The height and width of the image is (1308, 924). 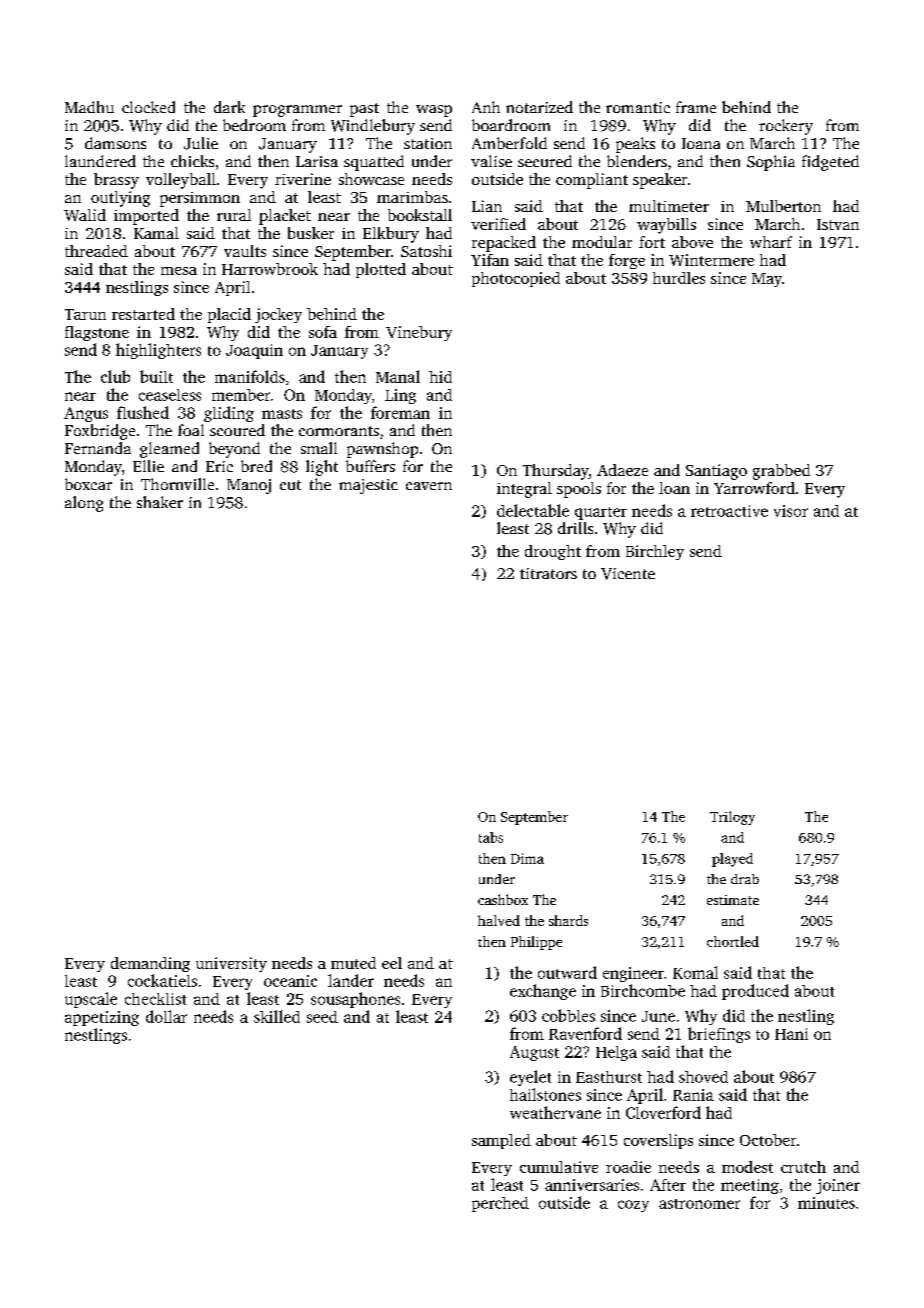 What do you see at coordinates (368, 486) in the image?
I see `majestic` at bounding box center [368, 486].
